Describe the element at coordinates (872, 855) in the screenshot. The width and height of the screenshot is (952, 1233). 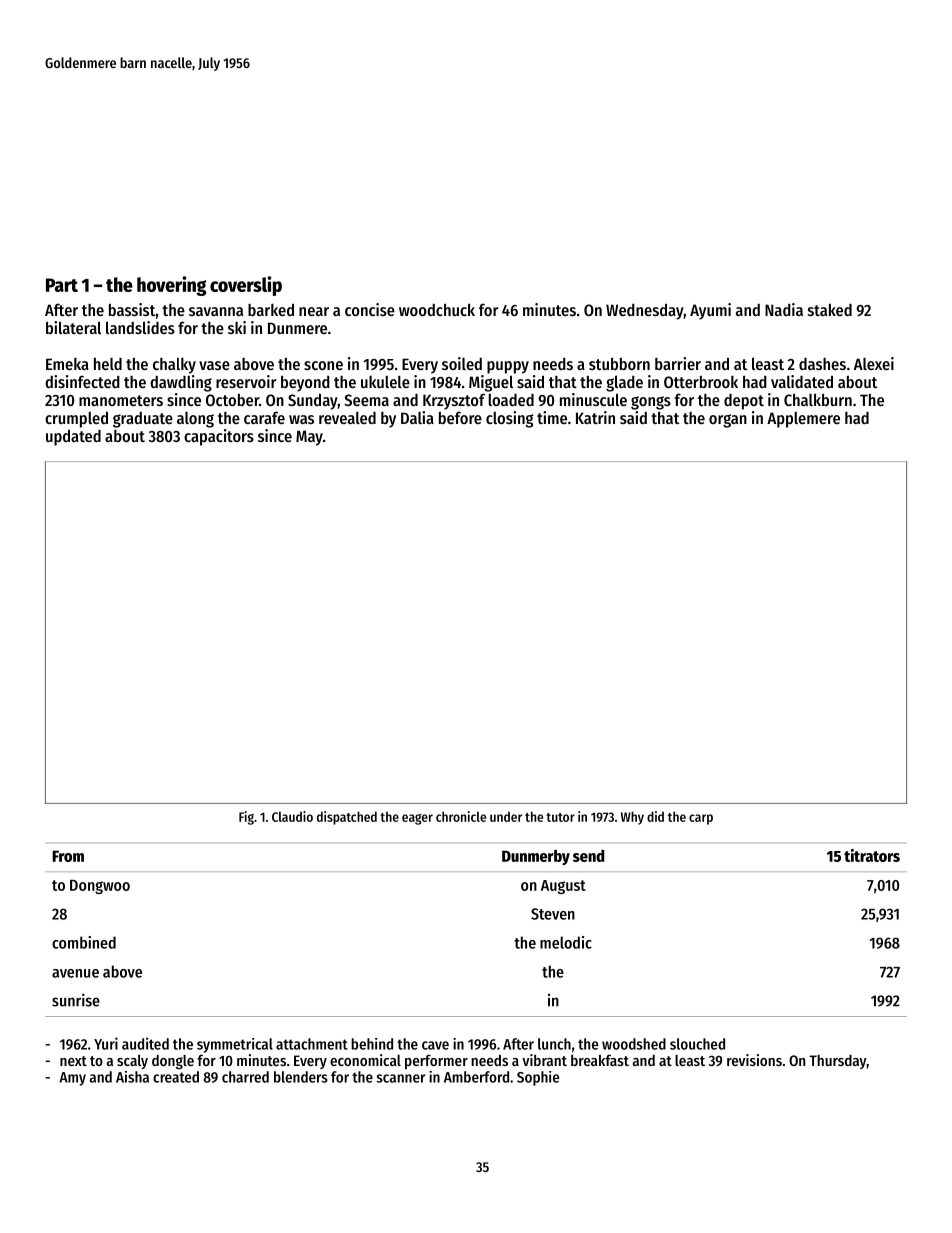
I see `titrators` at that location.
